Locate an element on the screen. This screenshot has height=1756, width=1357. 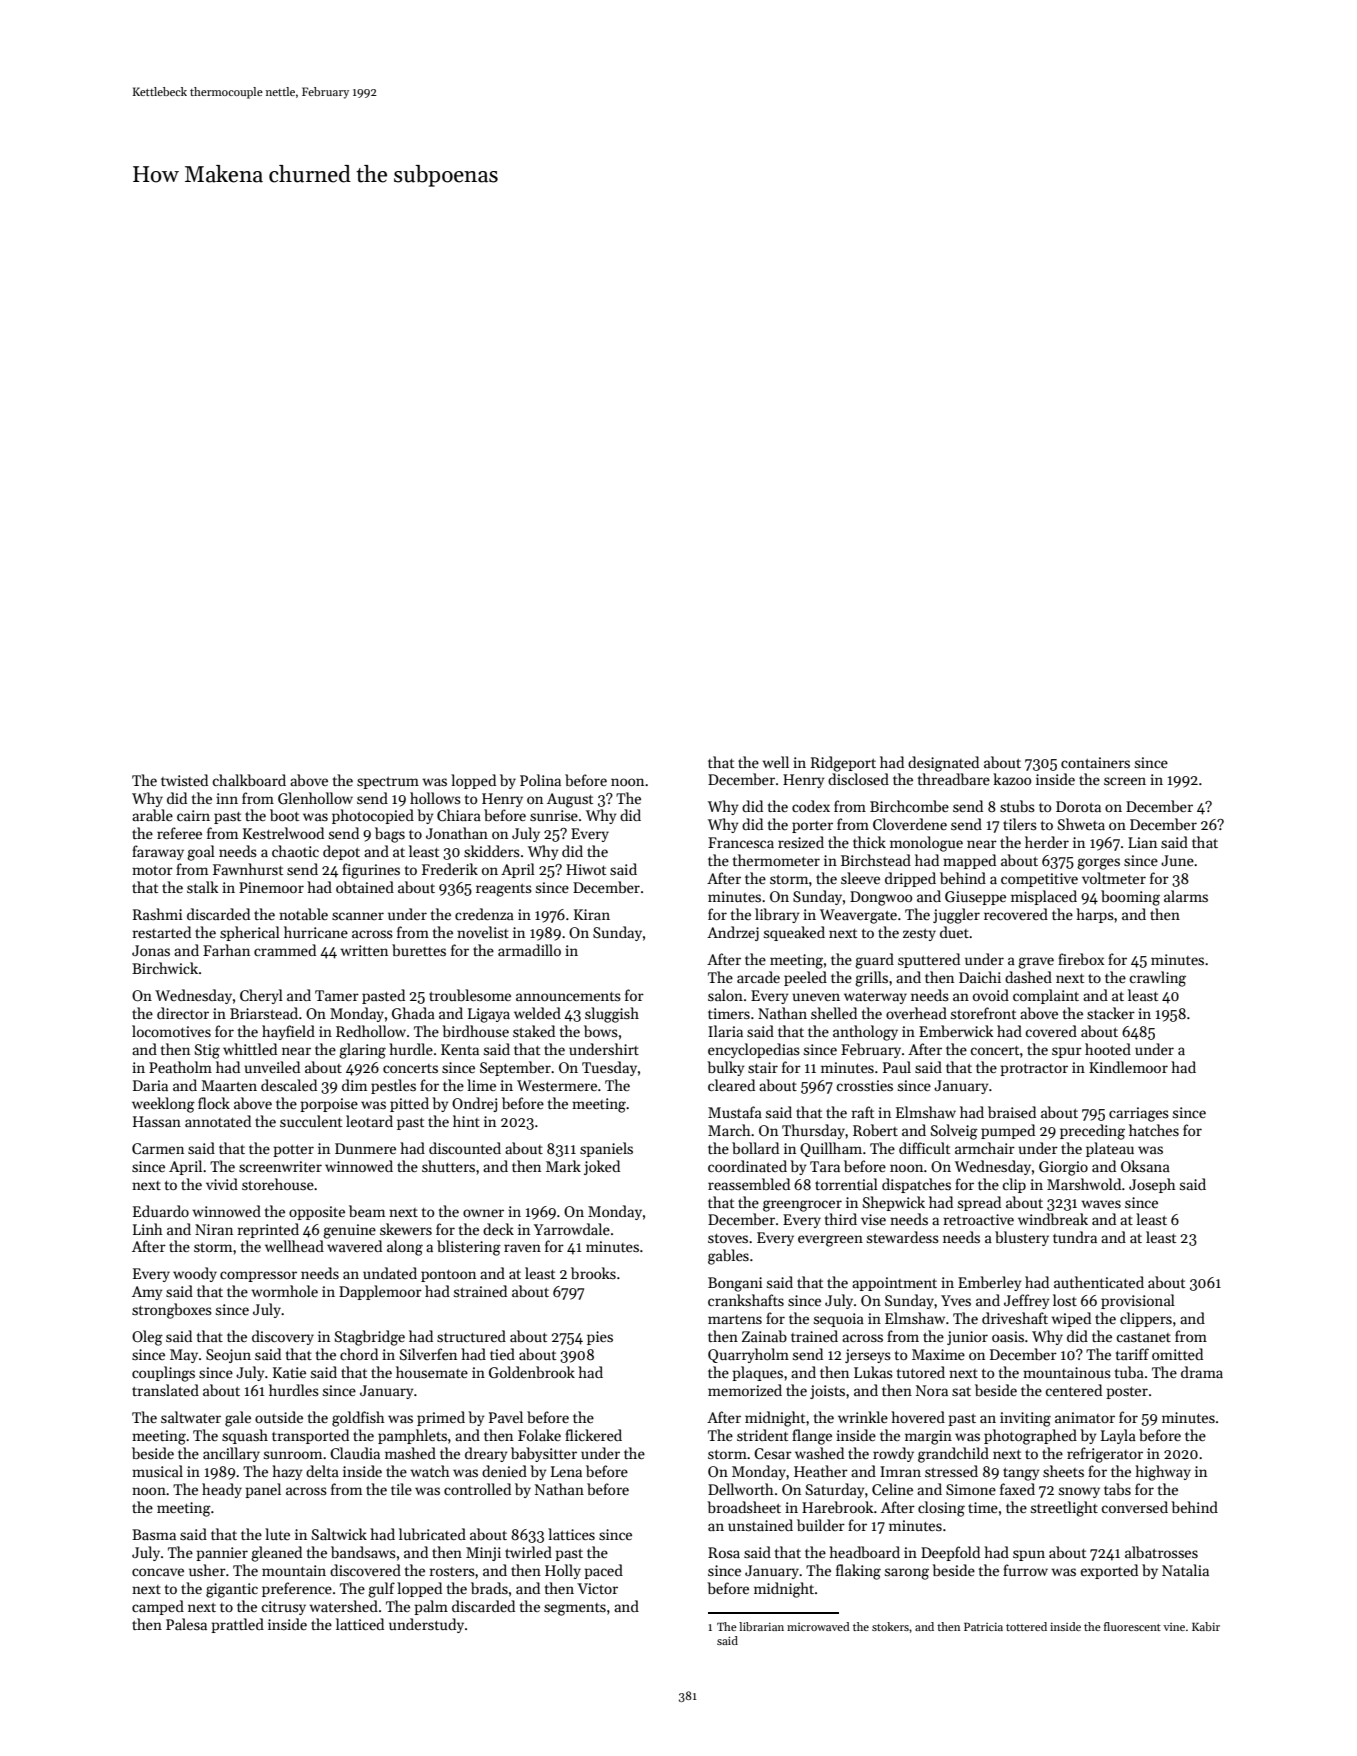
wormhole is located at coordinates (284, 1291).
